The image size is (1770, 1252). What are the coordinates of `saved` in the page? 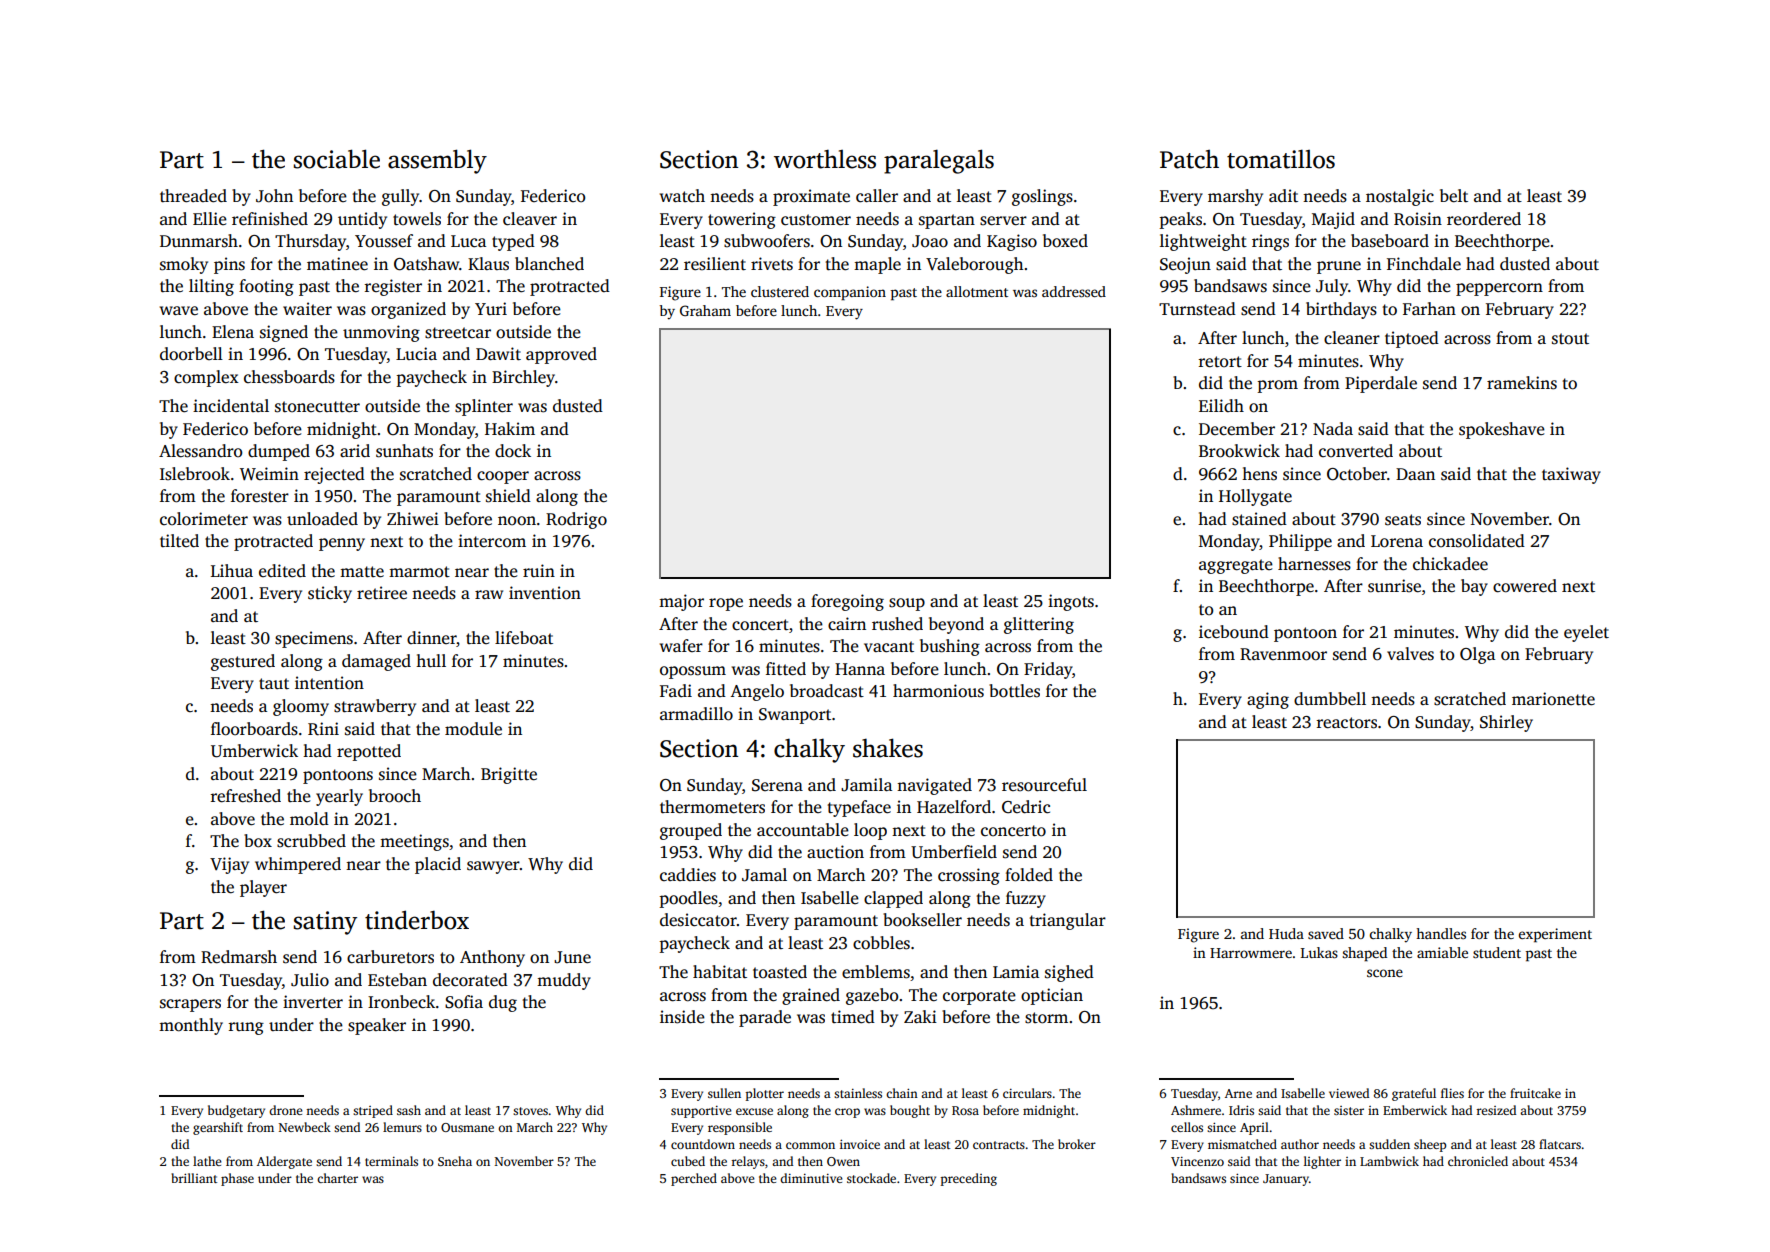 It's located at (1326, 933).
